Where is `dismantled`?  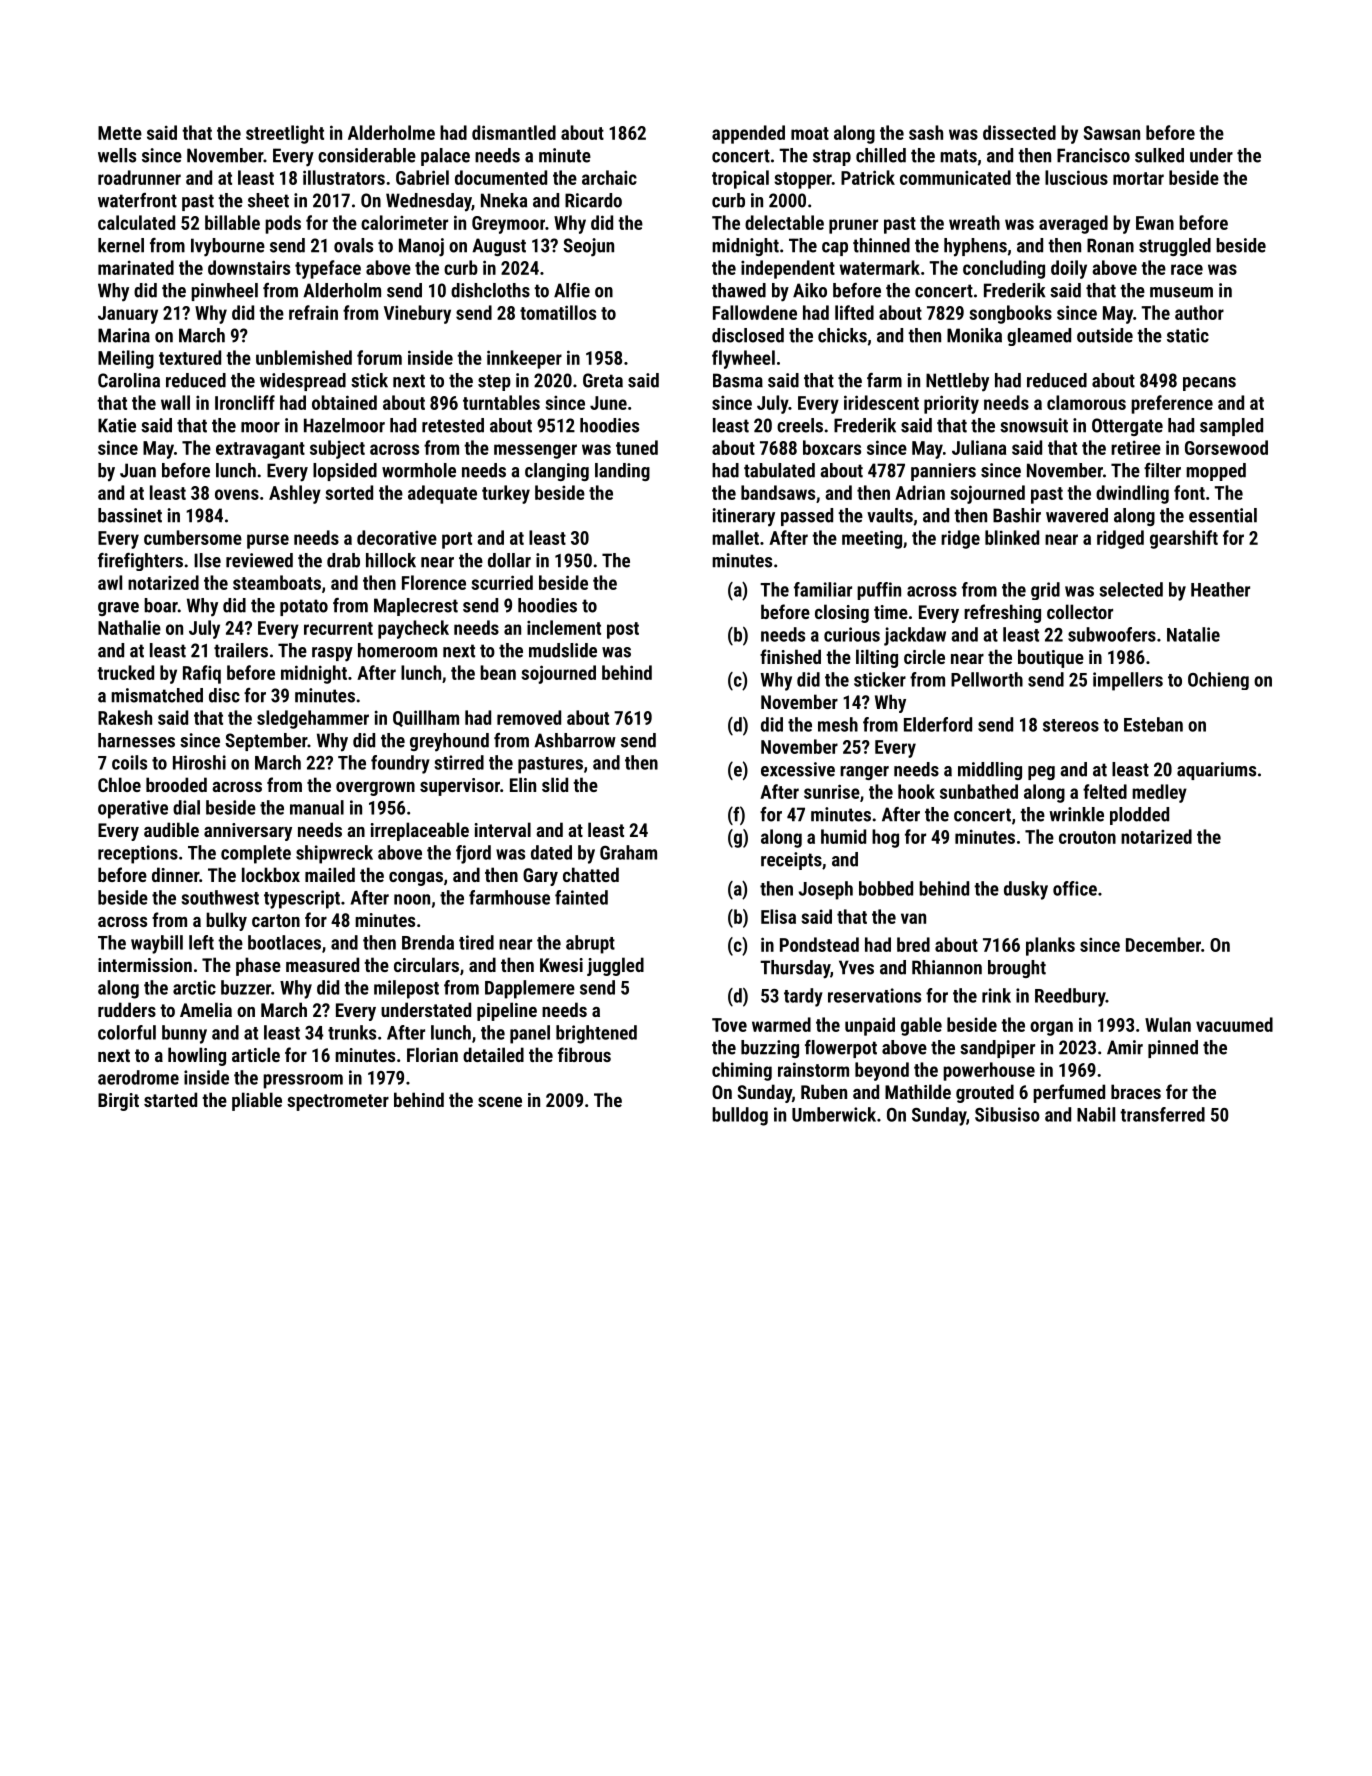
dismantled is located at coordinates (514, 132).
